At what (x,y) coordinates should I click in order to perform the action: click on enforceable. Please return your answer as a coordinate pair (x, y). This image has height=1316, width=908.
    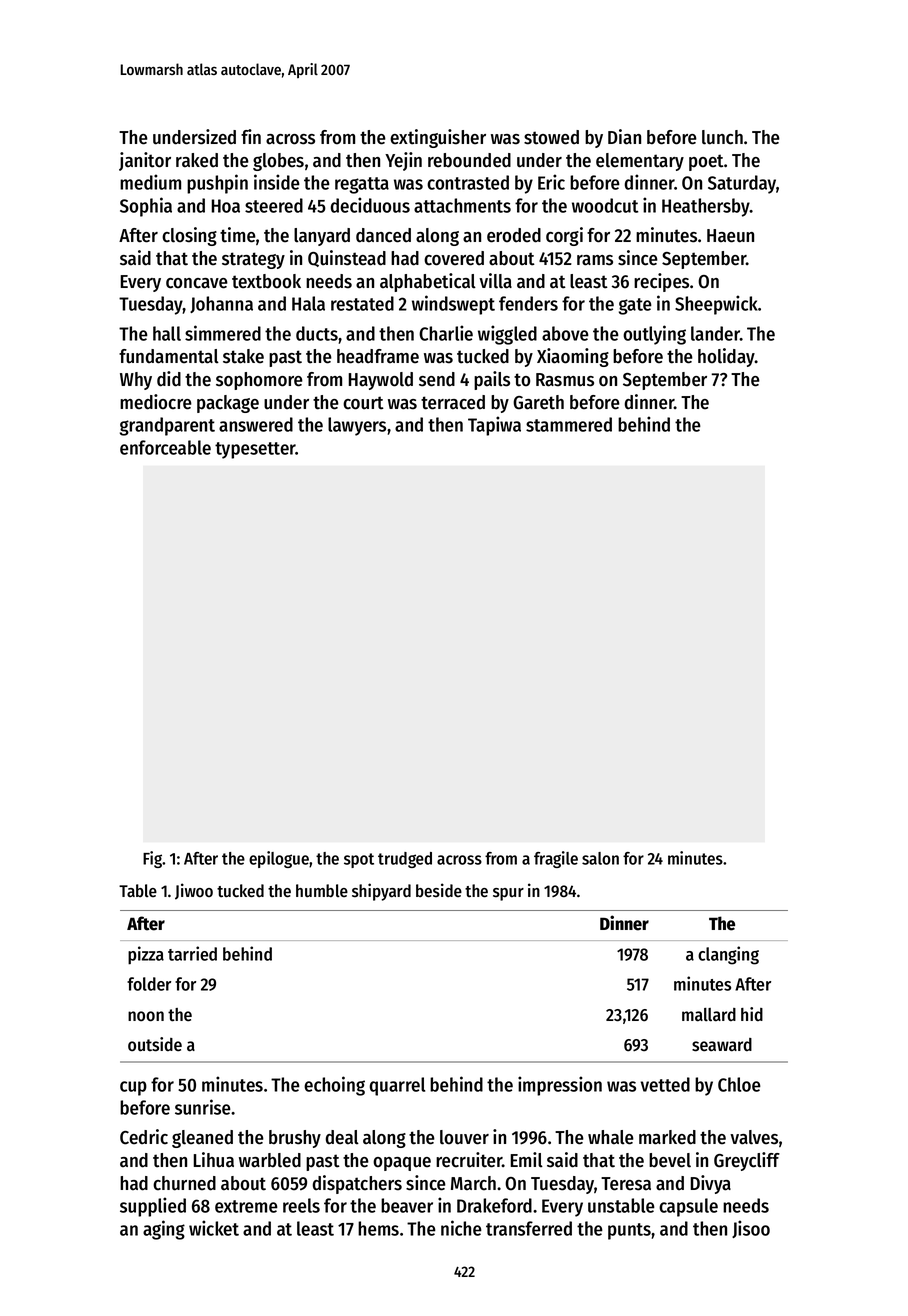
    Looking at the image, I should click on (165, 447).
